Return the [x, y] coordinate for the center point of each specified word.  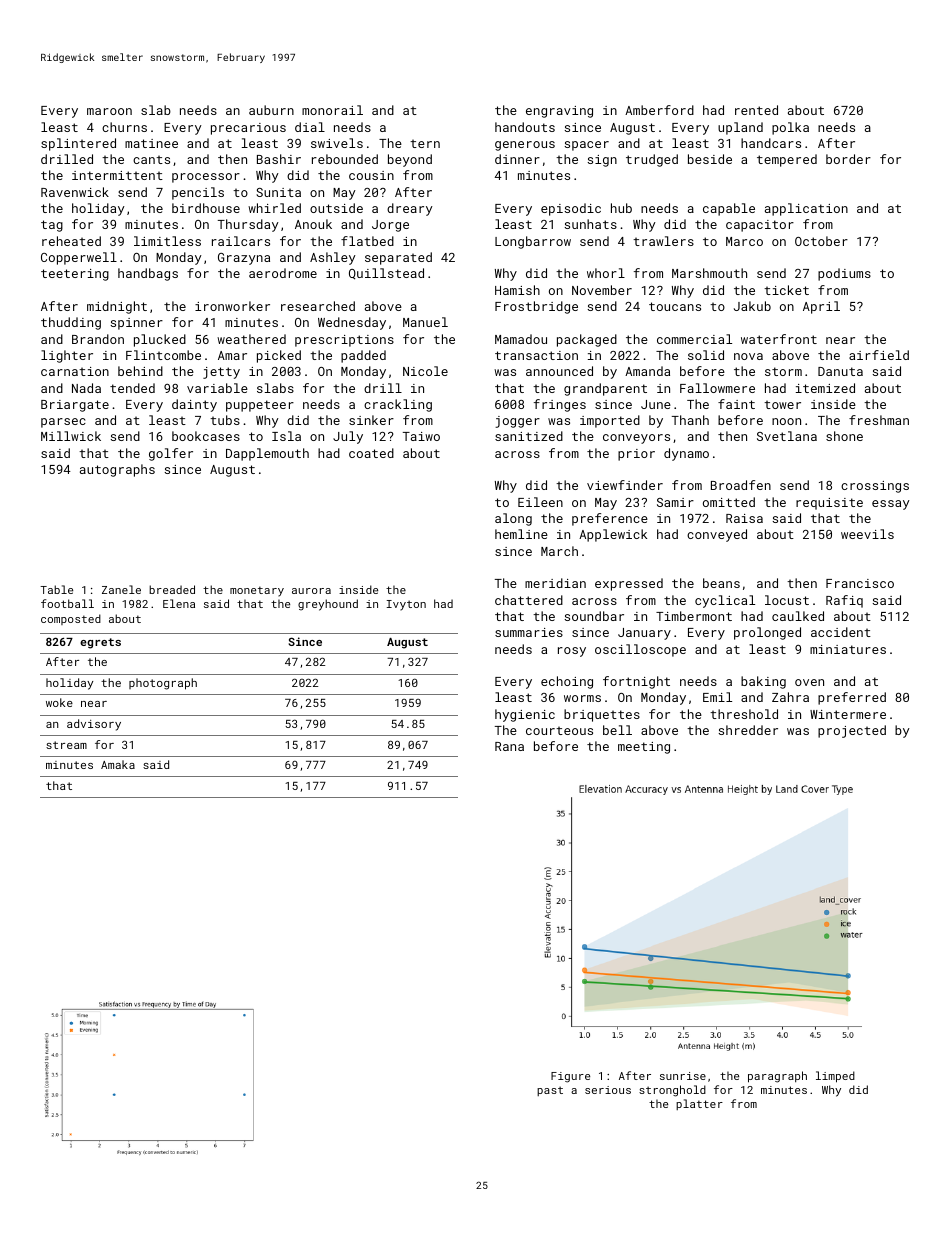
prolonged [767, 633]
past [550, 1091]
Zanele [121, 589]
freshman [879, 420]
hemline [521, 534]
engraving [559, 112]
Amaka [118, 764]
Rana [509, 746]
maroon [109, 111]
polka [790, 128]
